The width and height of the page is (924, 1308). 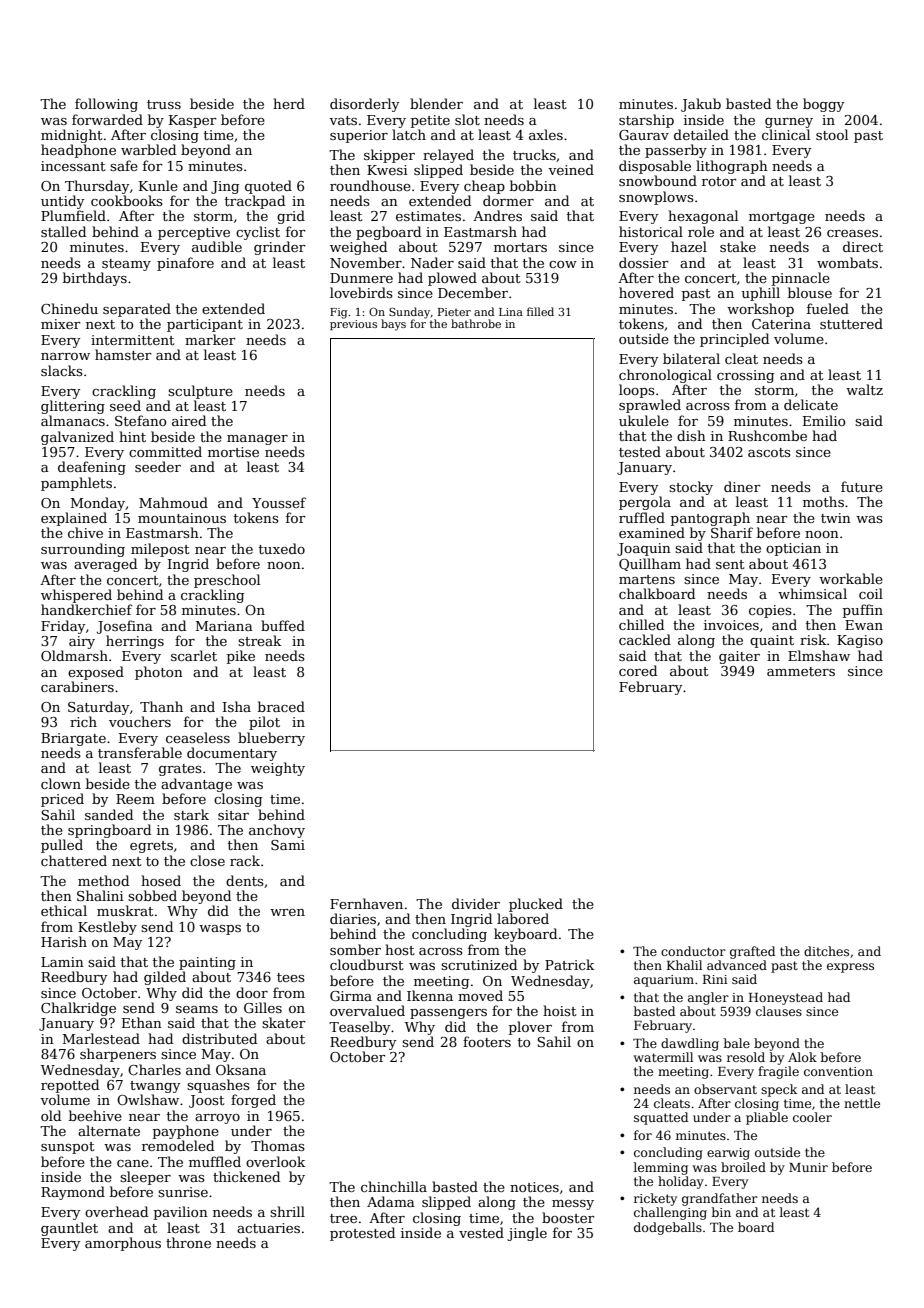 What do you see at coordinates (263, 1007) in the page?
I see `Gilles` at bounding box center [263, 1007].
